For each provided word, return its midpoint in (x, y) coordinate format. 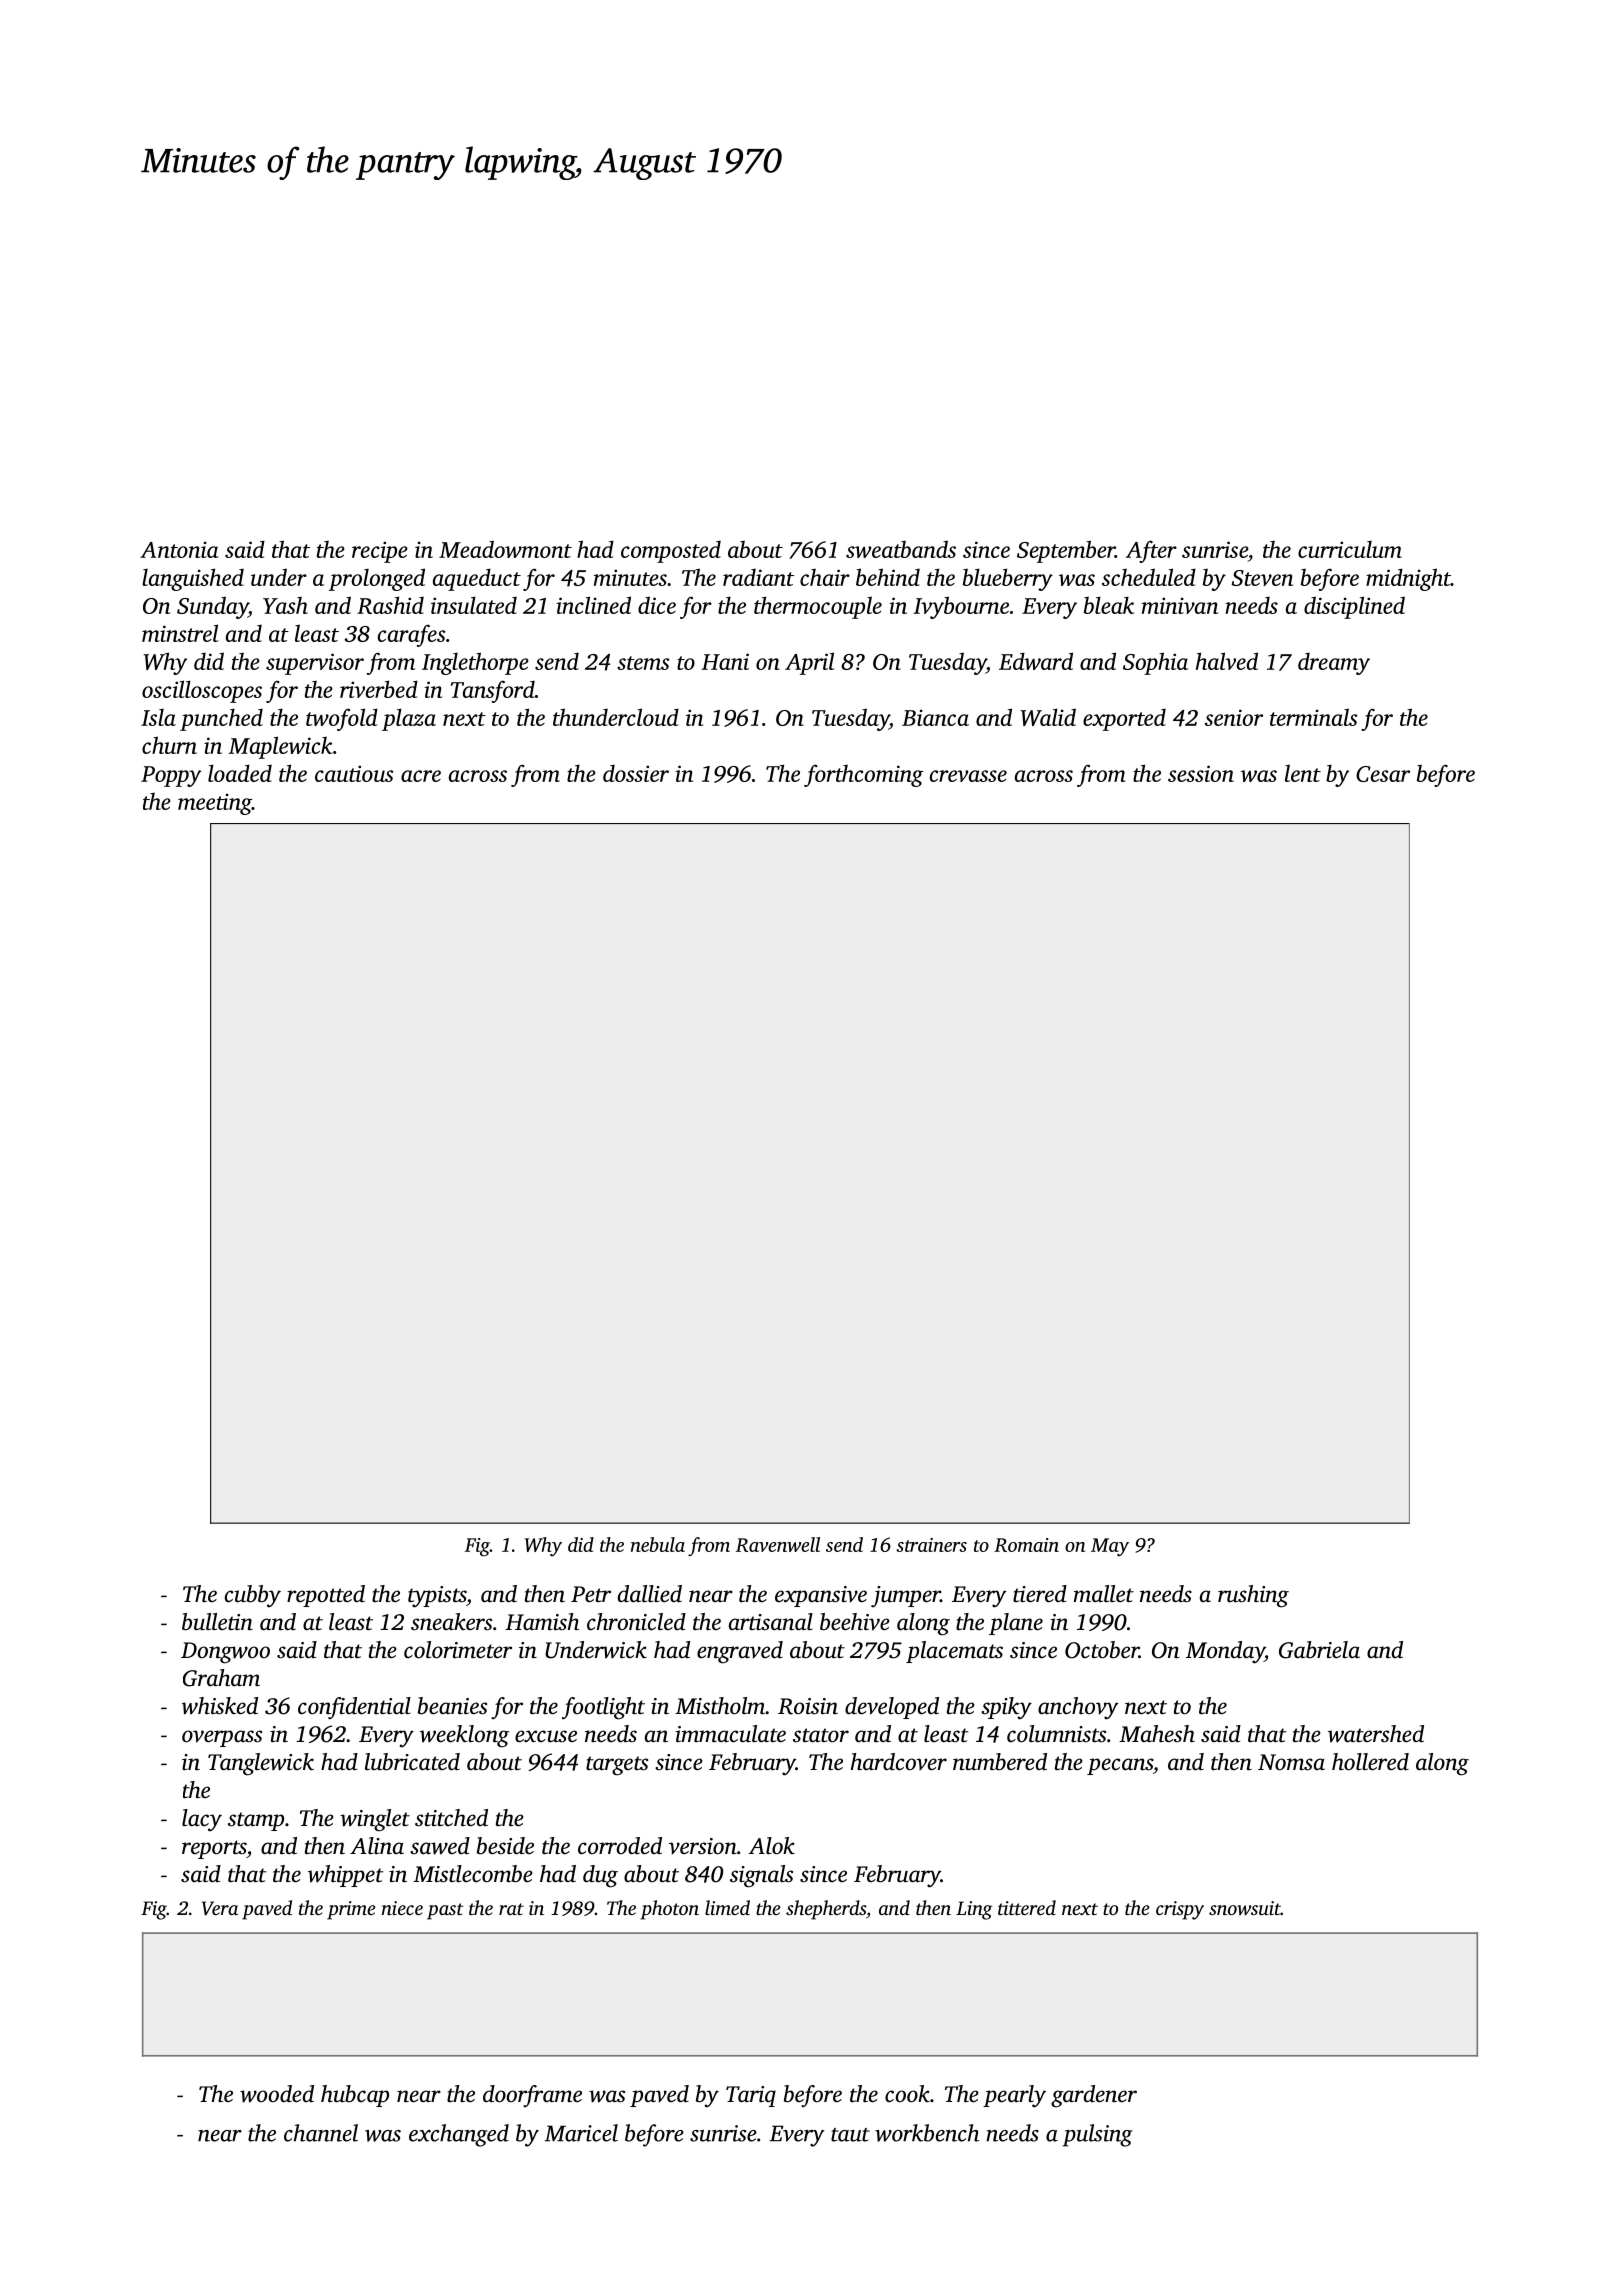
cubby (253, 1596)
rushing (1253, 1596)
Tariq (751, 2096)
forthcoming (863, 775)
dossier (636, 773)
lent (1303, 773)
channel (321, 2133)
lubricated (412, 1762)
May (1110, 1547)
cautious (354, 773)
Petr (591, 1594)
